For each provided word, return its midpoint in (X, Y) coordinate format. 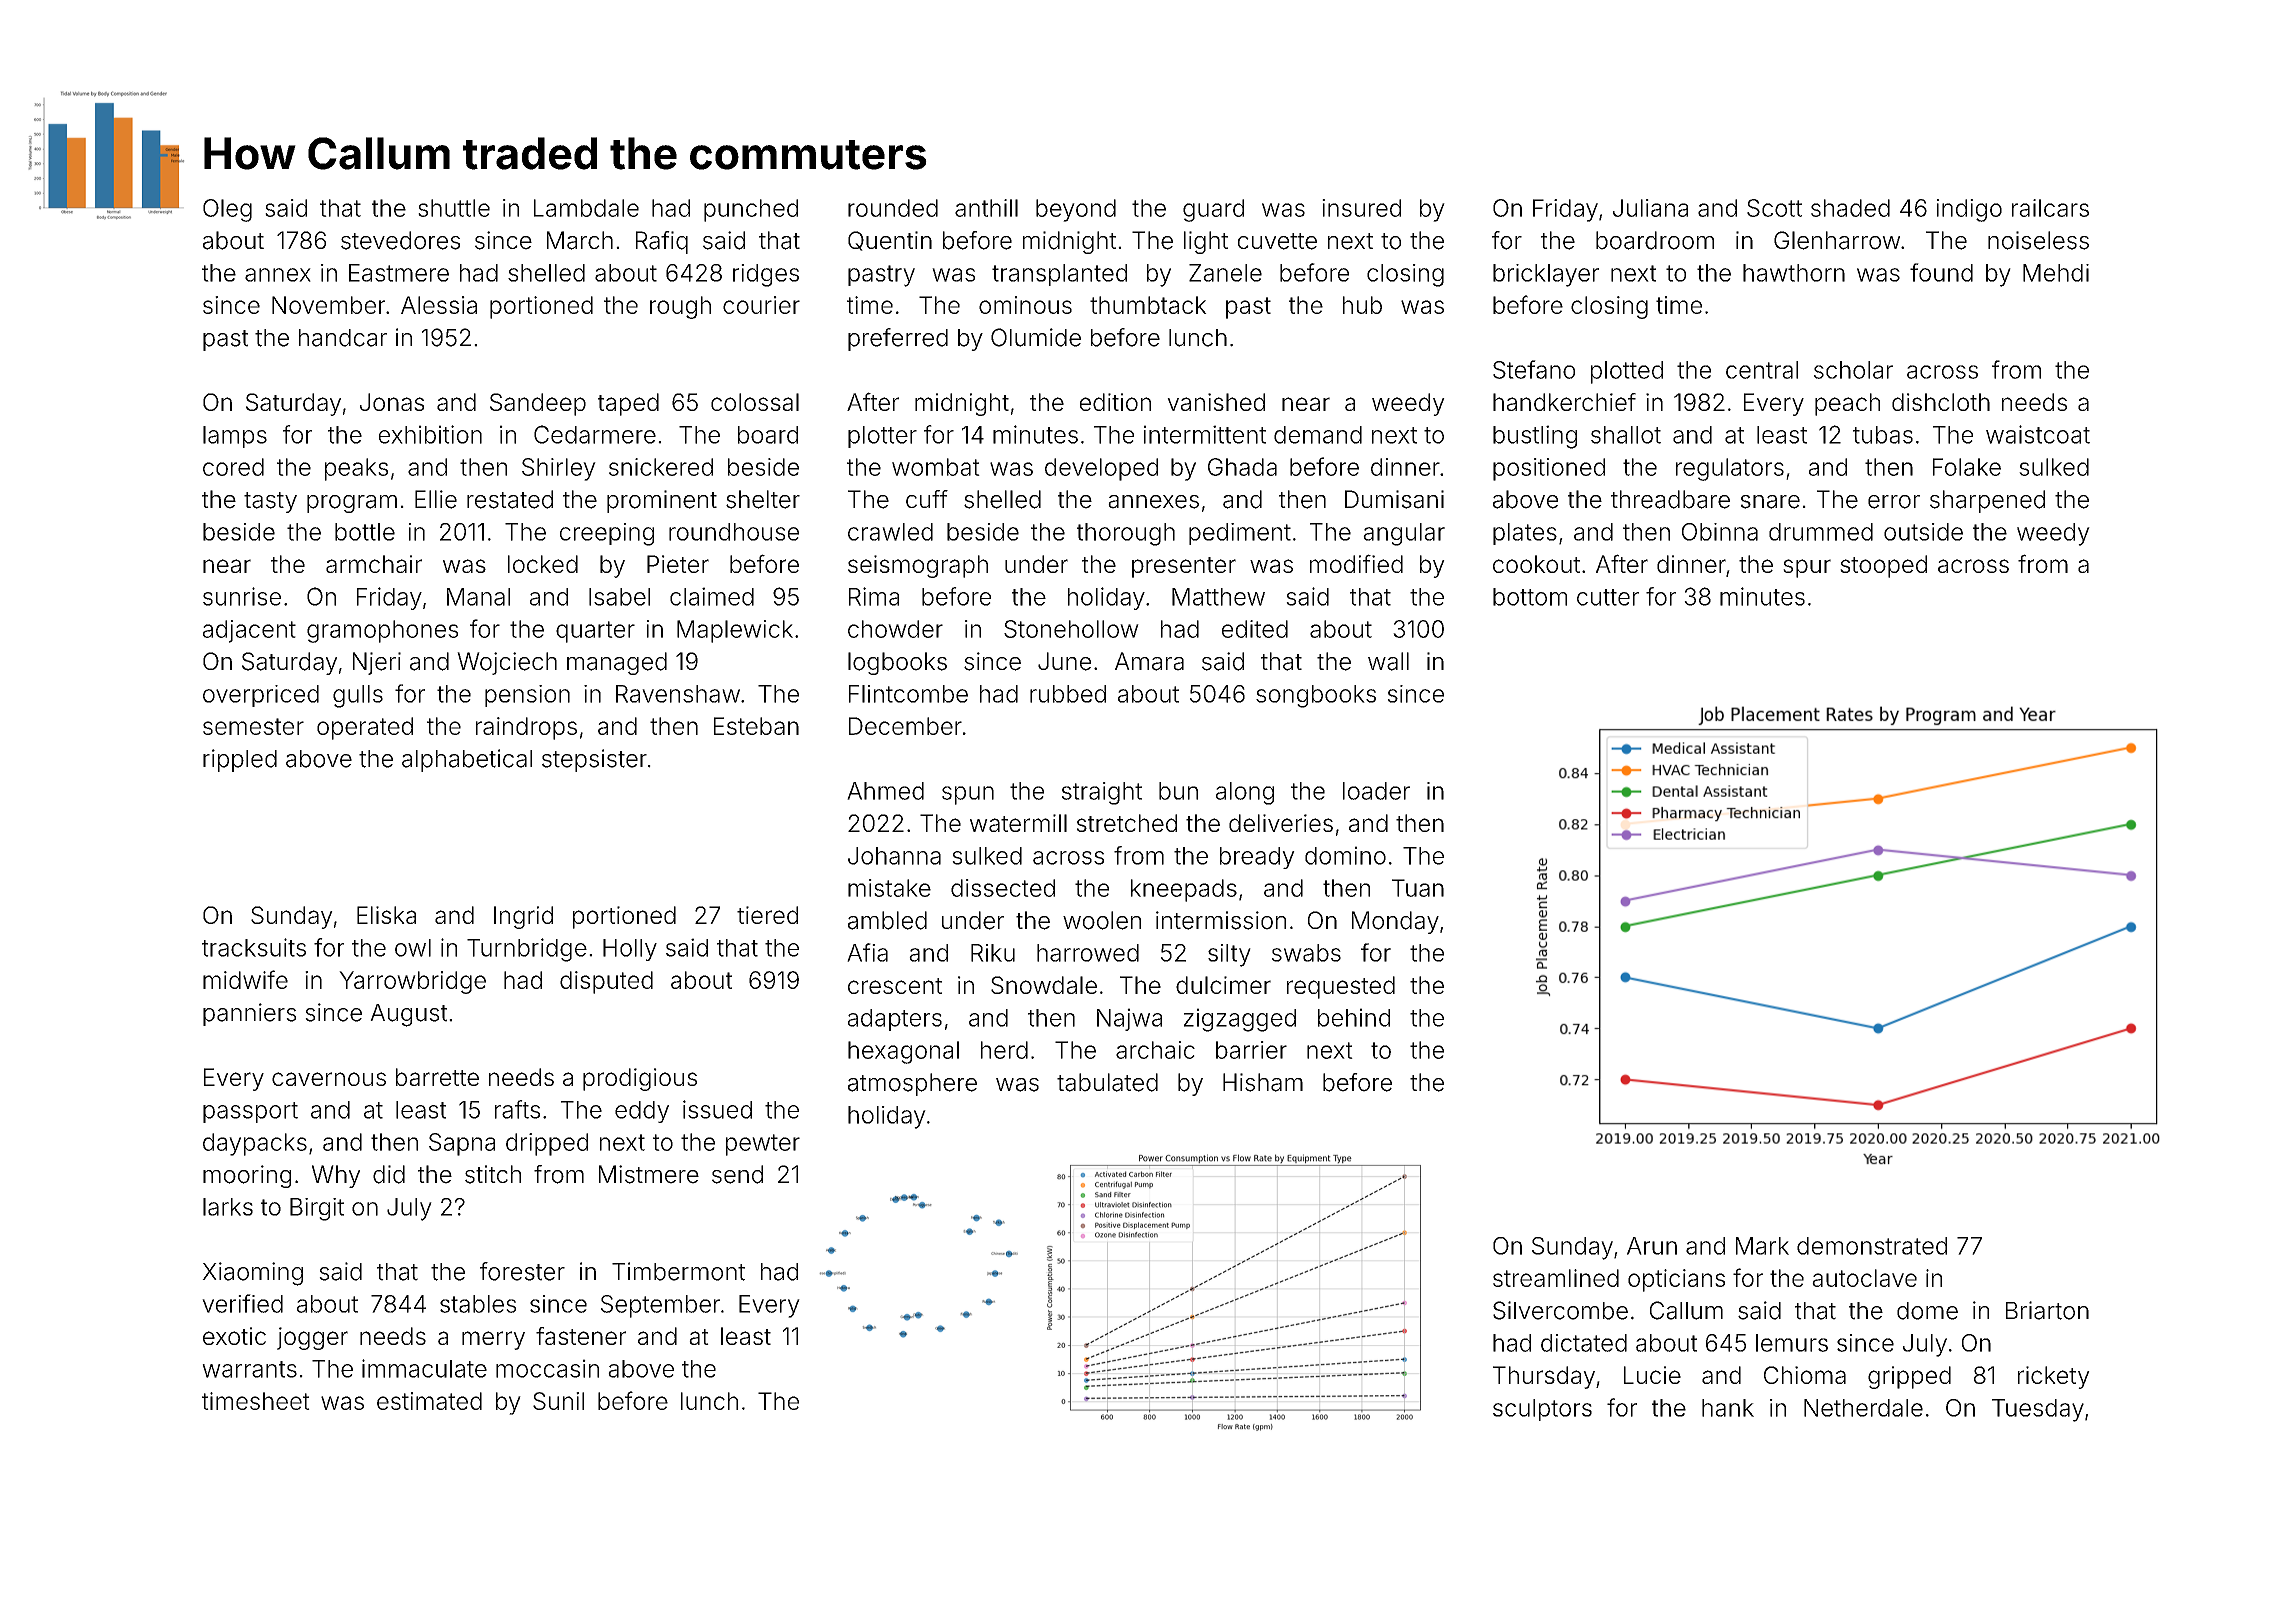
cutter (1608, 597)
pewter (763, 1145)
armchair (374, 564)
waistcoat (2038, 434)
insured (1361, 208)
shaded (1850, 208)
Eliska (386, 915)
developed (1101, 469)
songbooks (1316, 696)
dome (1927, 1311)
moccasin (547, 1368)
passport (250, 1112)
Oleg (227, 210)
